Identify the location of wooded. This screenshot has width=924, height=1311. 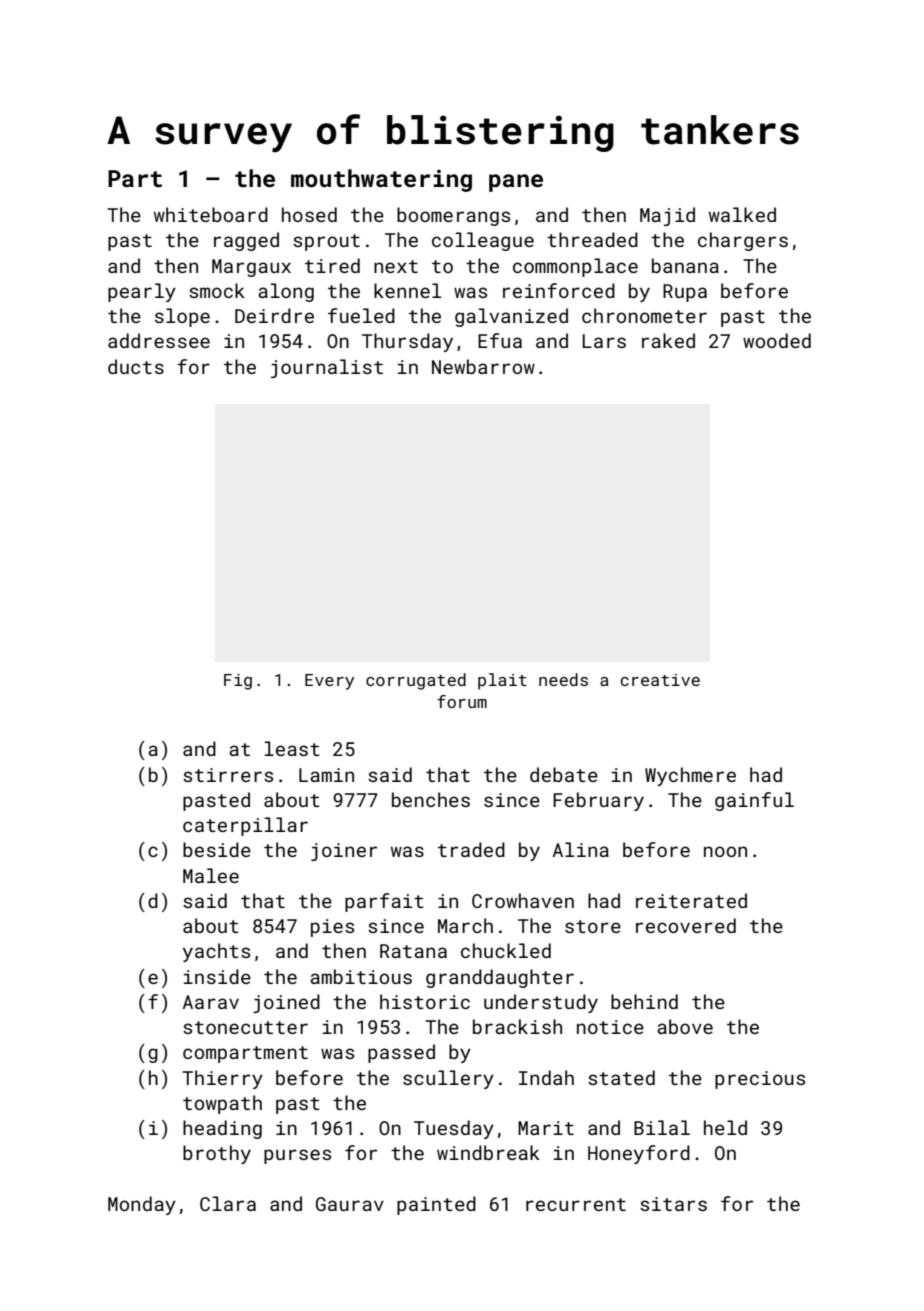
(777, 340).
